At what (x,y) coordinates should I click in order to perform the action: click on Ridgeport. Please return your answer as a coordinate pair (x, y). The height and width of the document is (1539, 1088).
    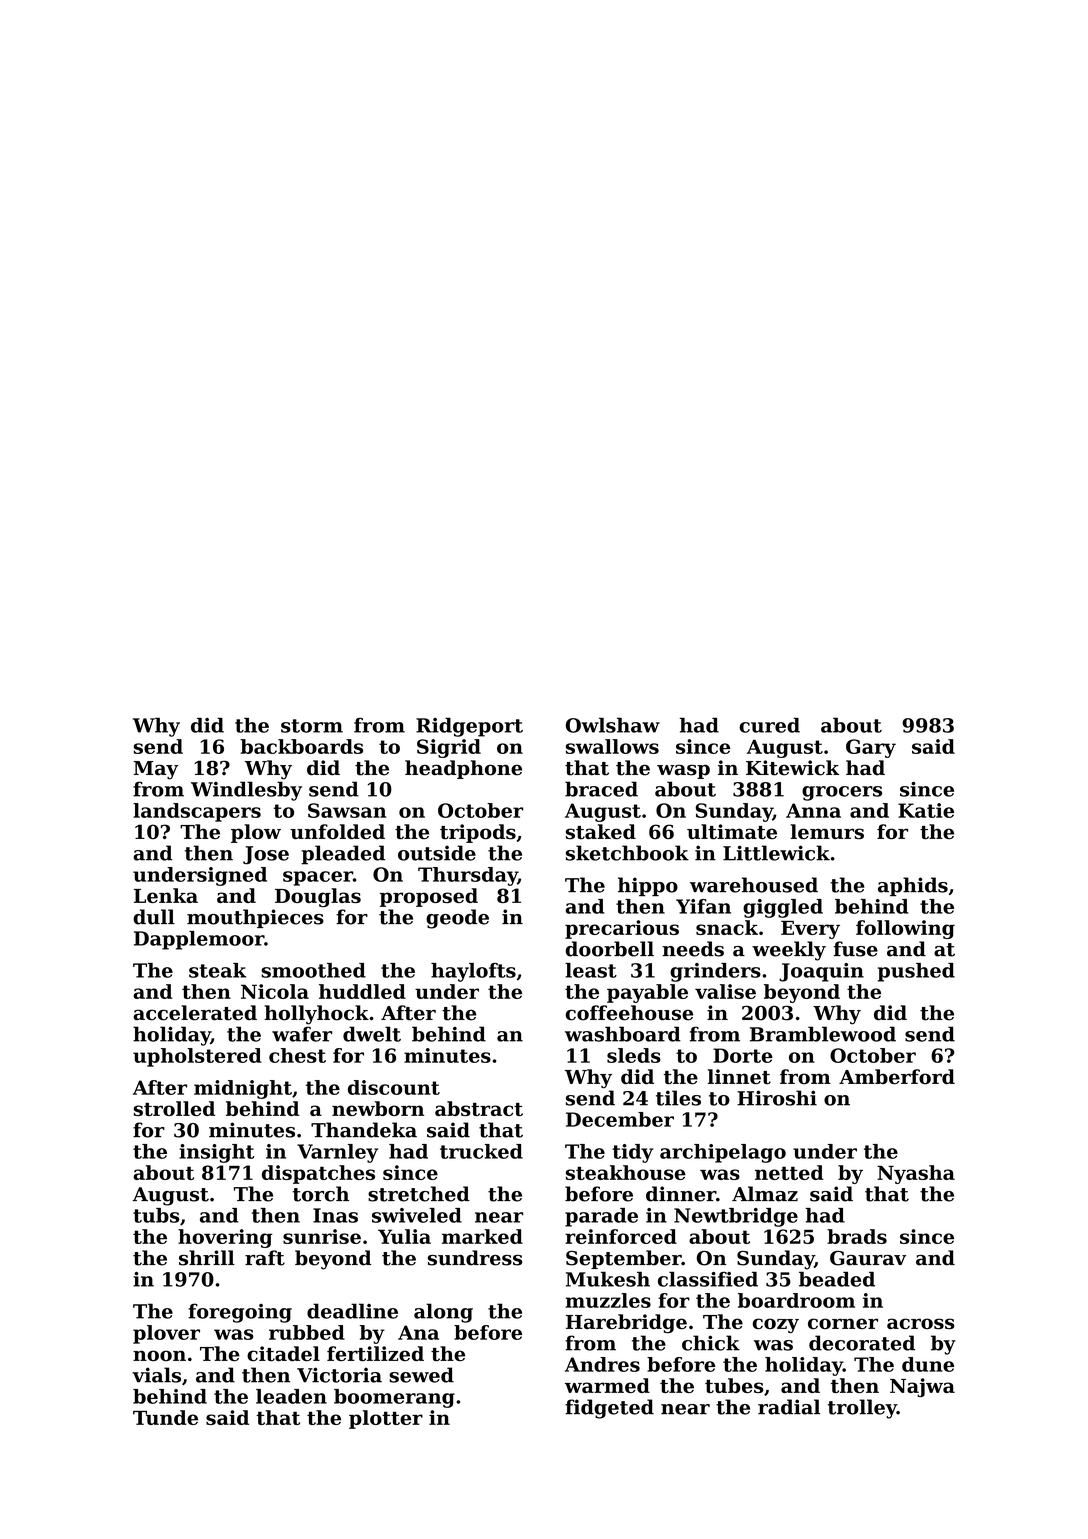
    Looking at the image, I should click on (469, 727).
